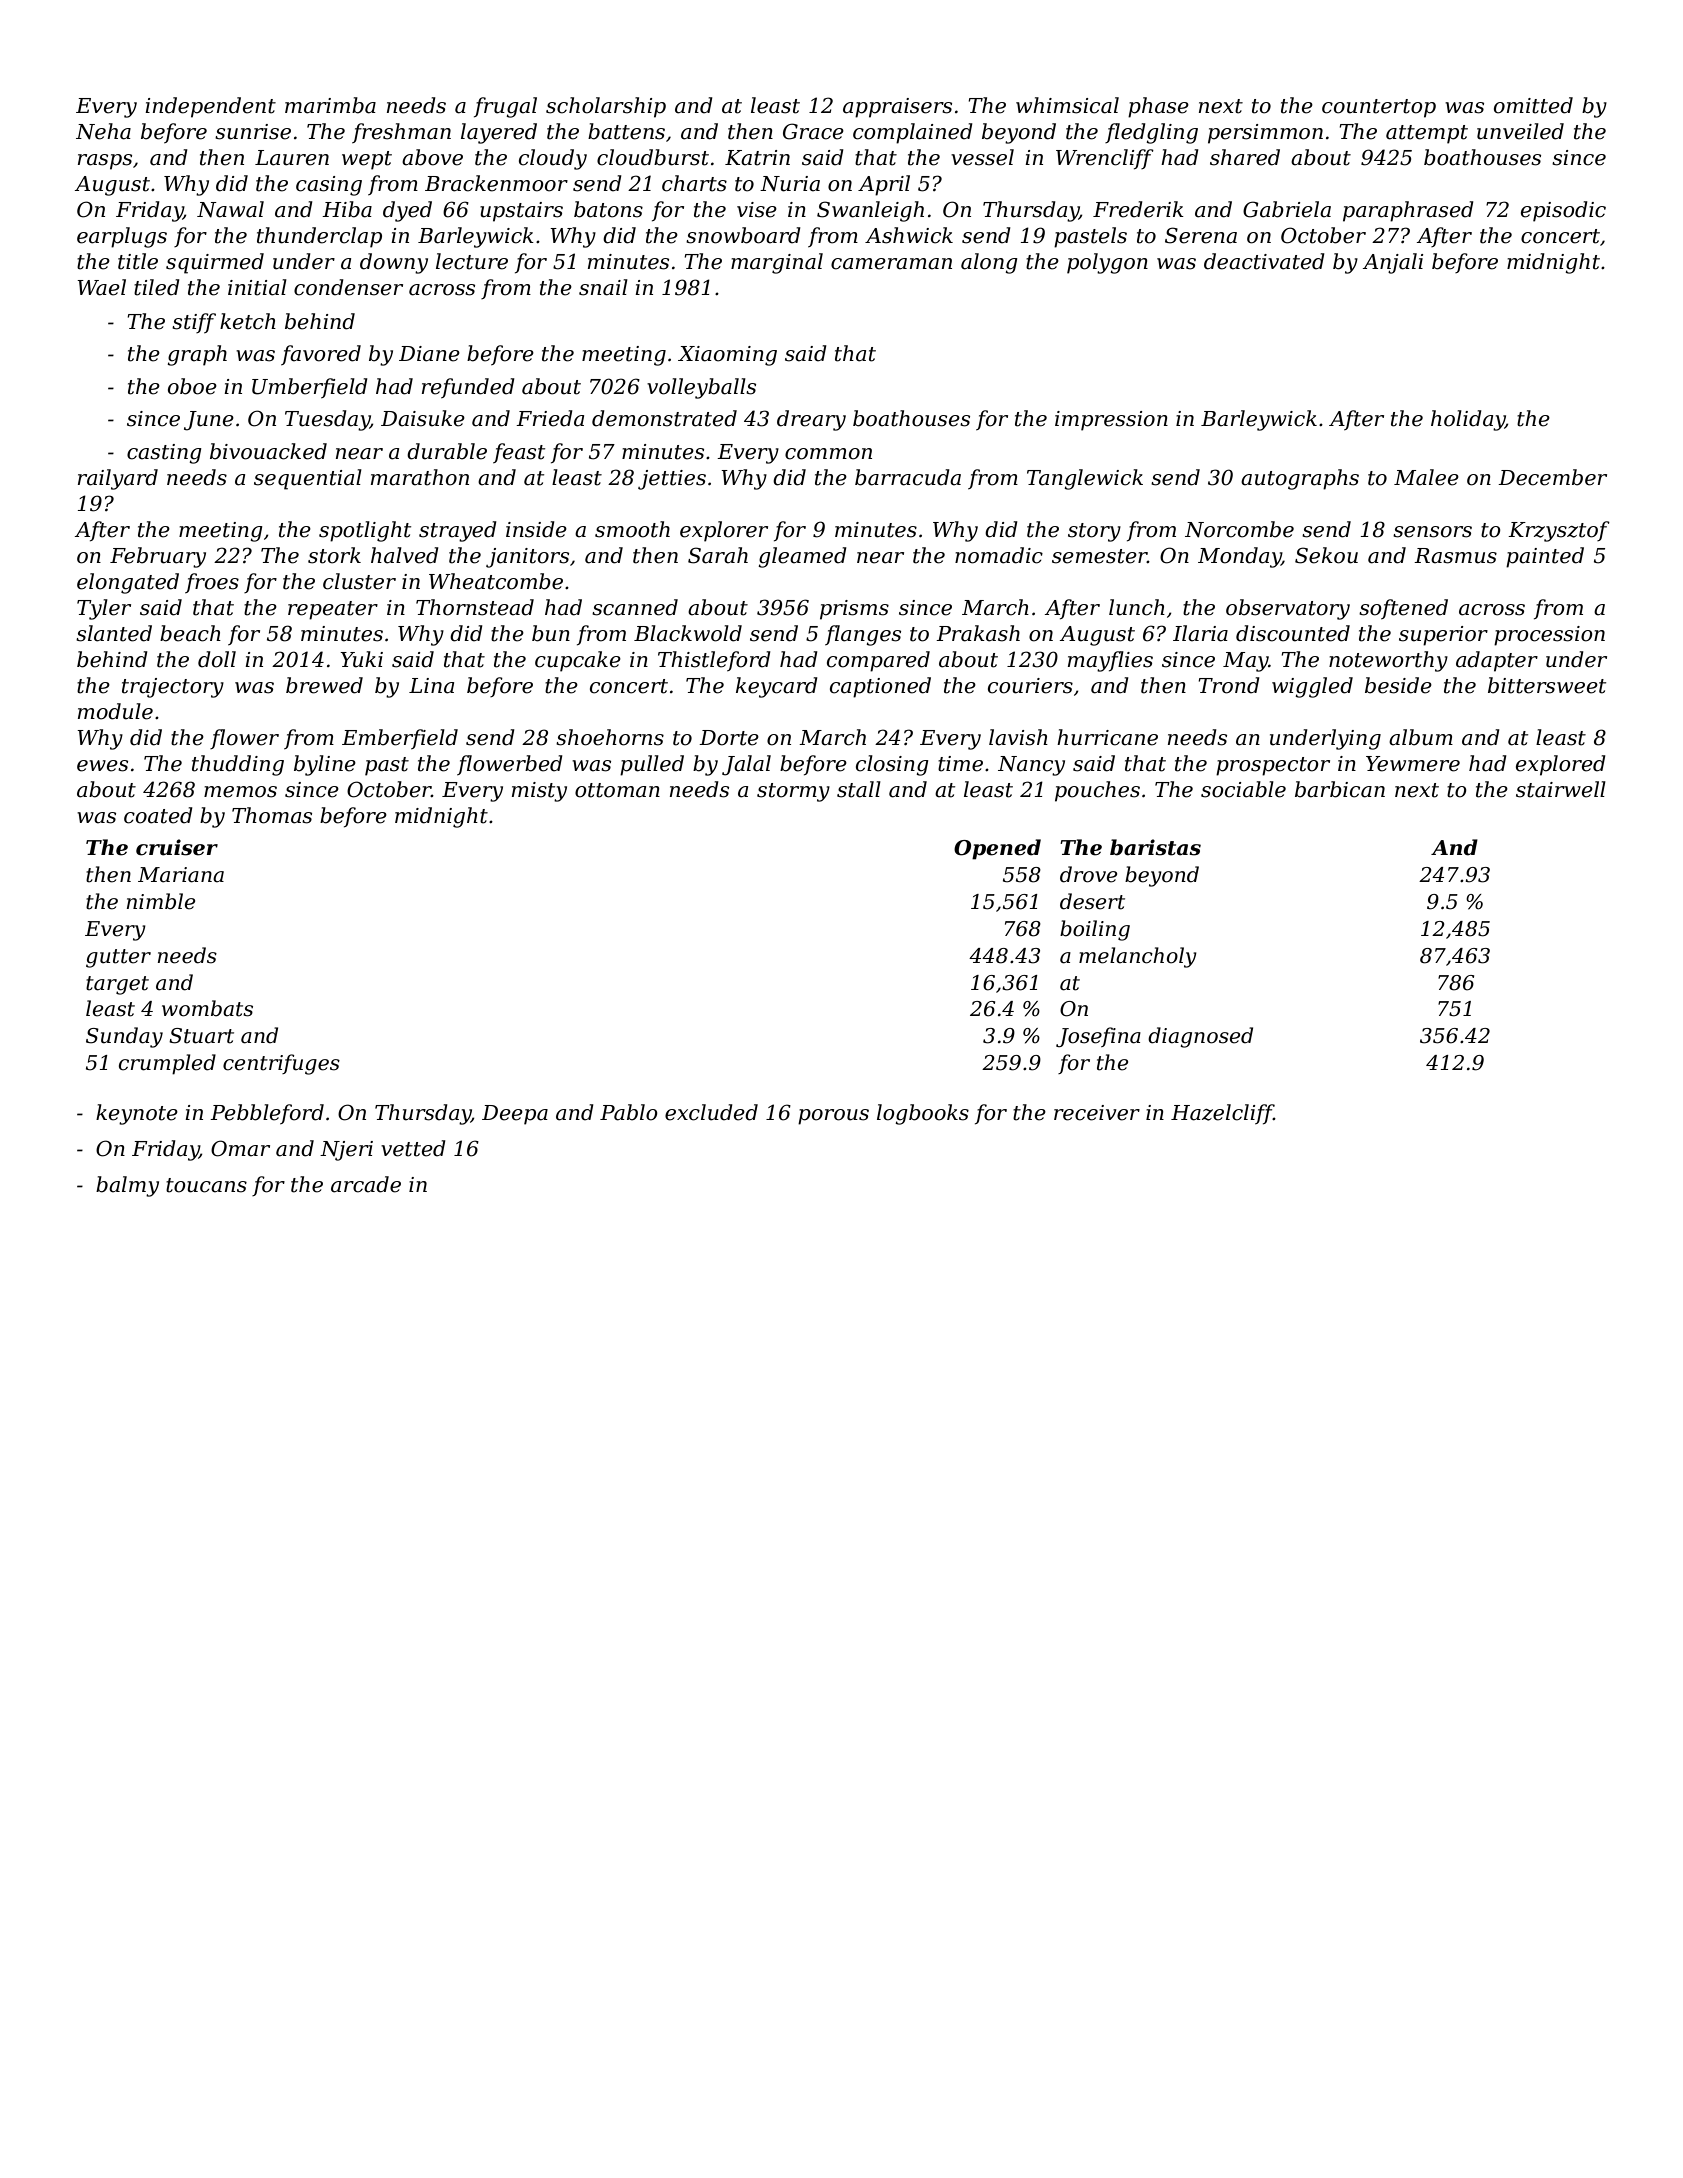 This screenshot has width=1683, height=2178. I want to click on bittersweet, so click(1547, 685).
